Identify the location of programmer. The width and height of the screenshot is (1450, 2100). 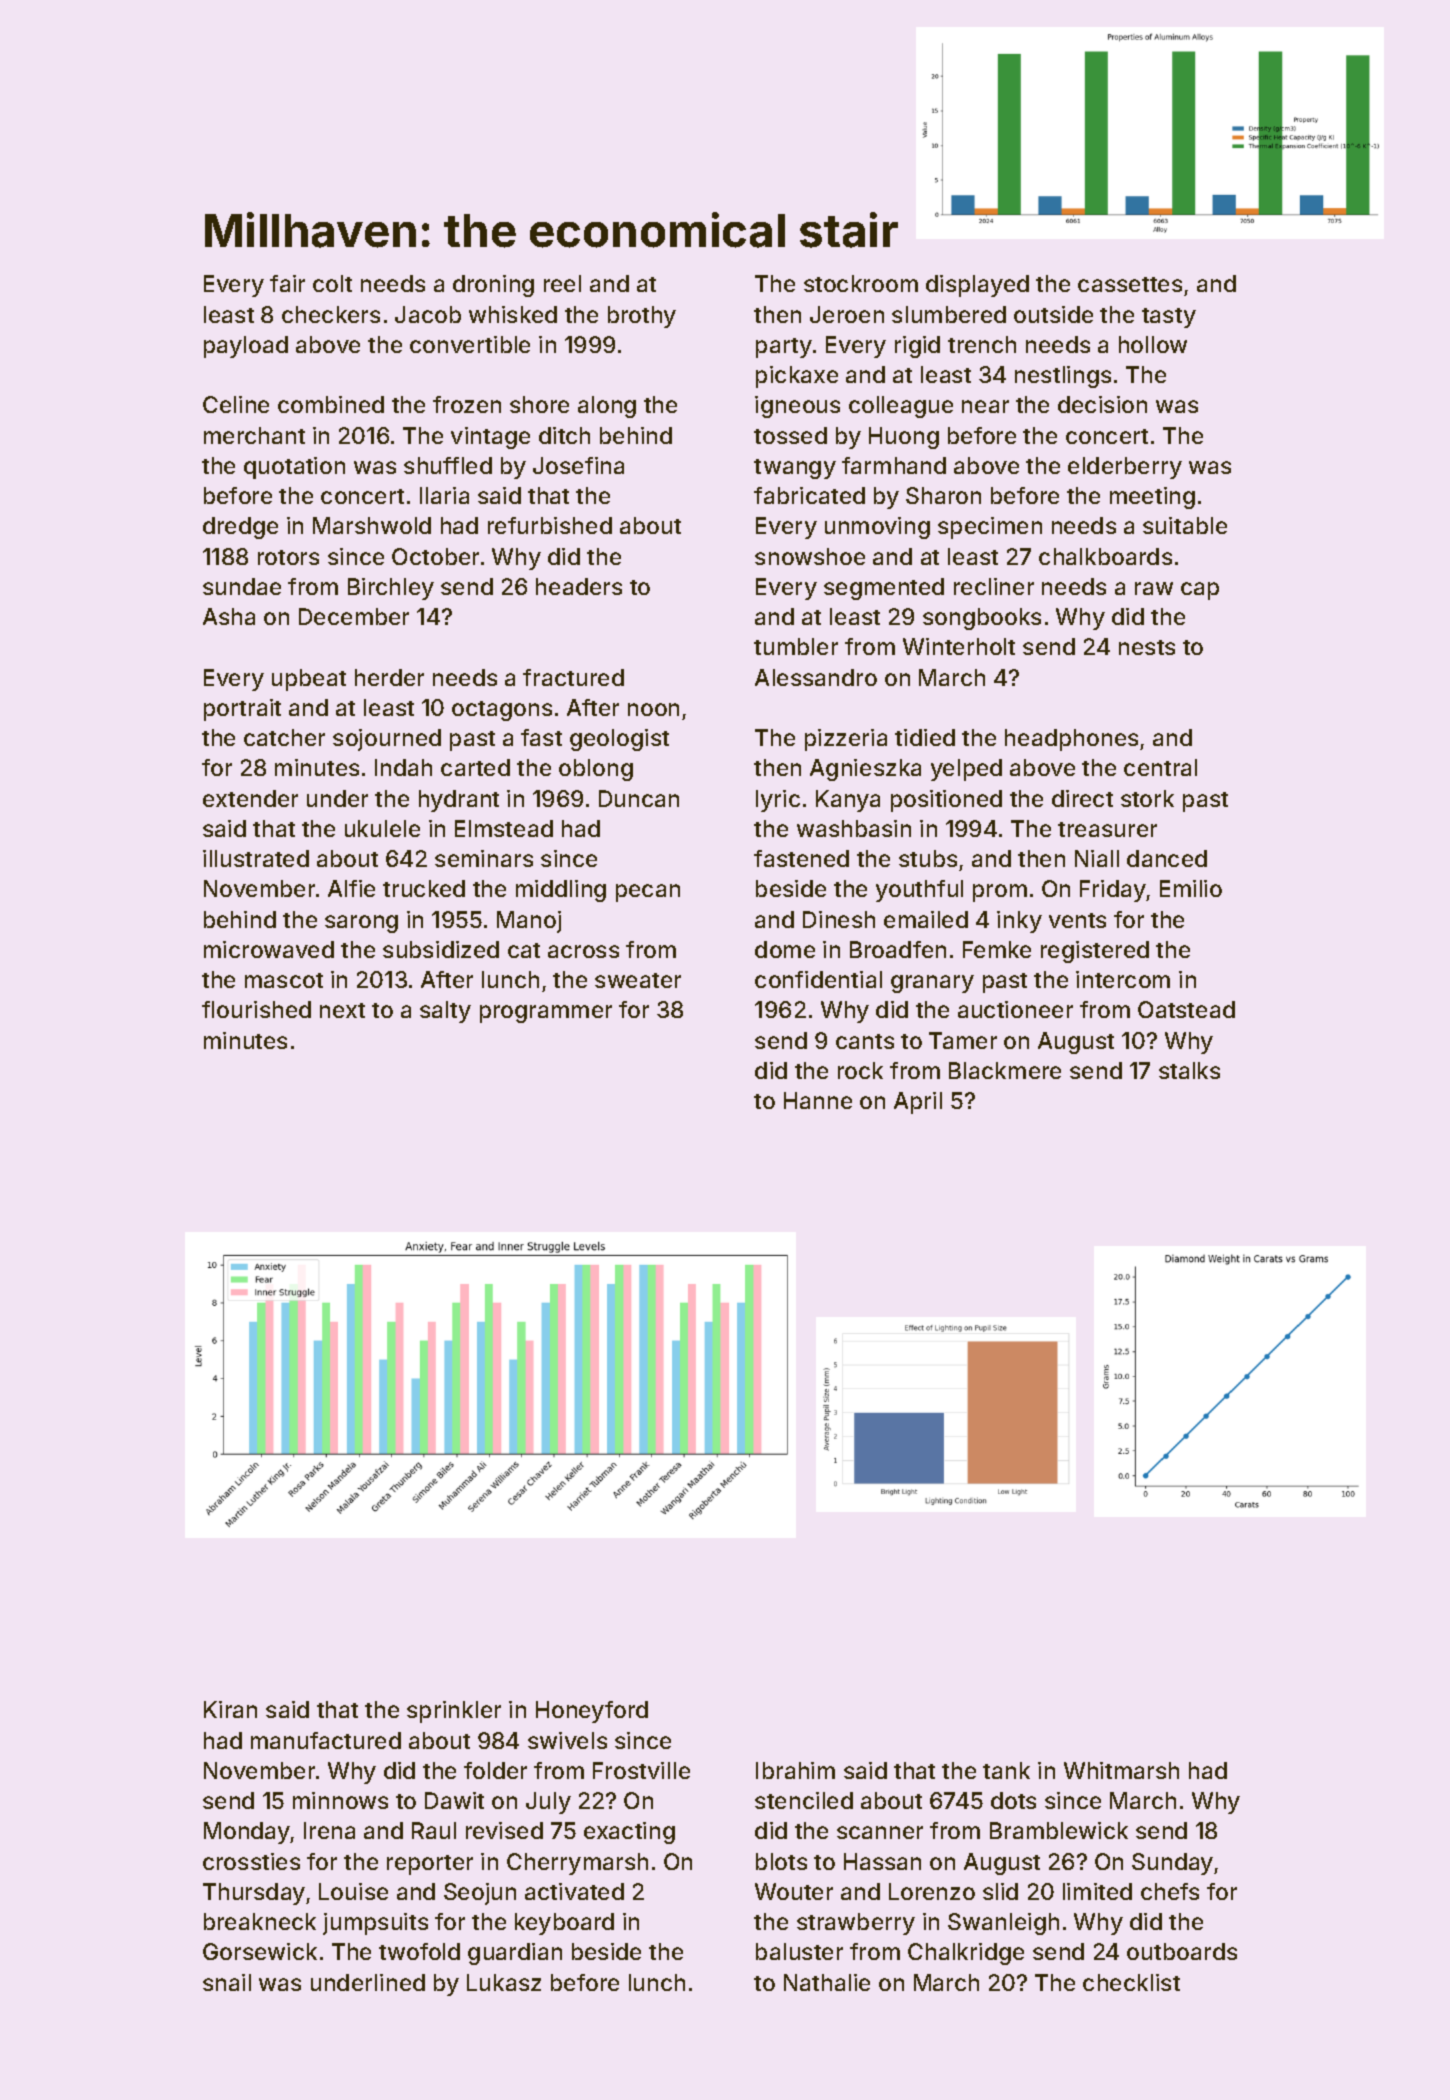
(546, 1014).
